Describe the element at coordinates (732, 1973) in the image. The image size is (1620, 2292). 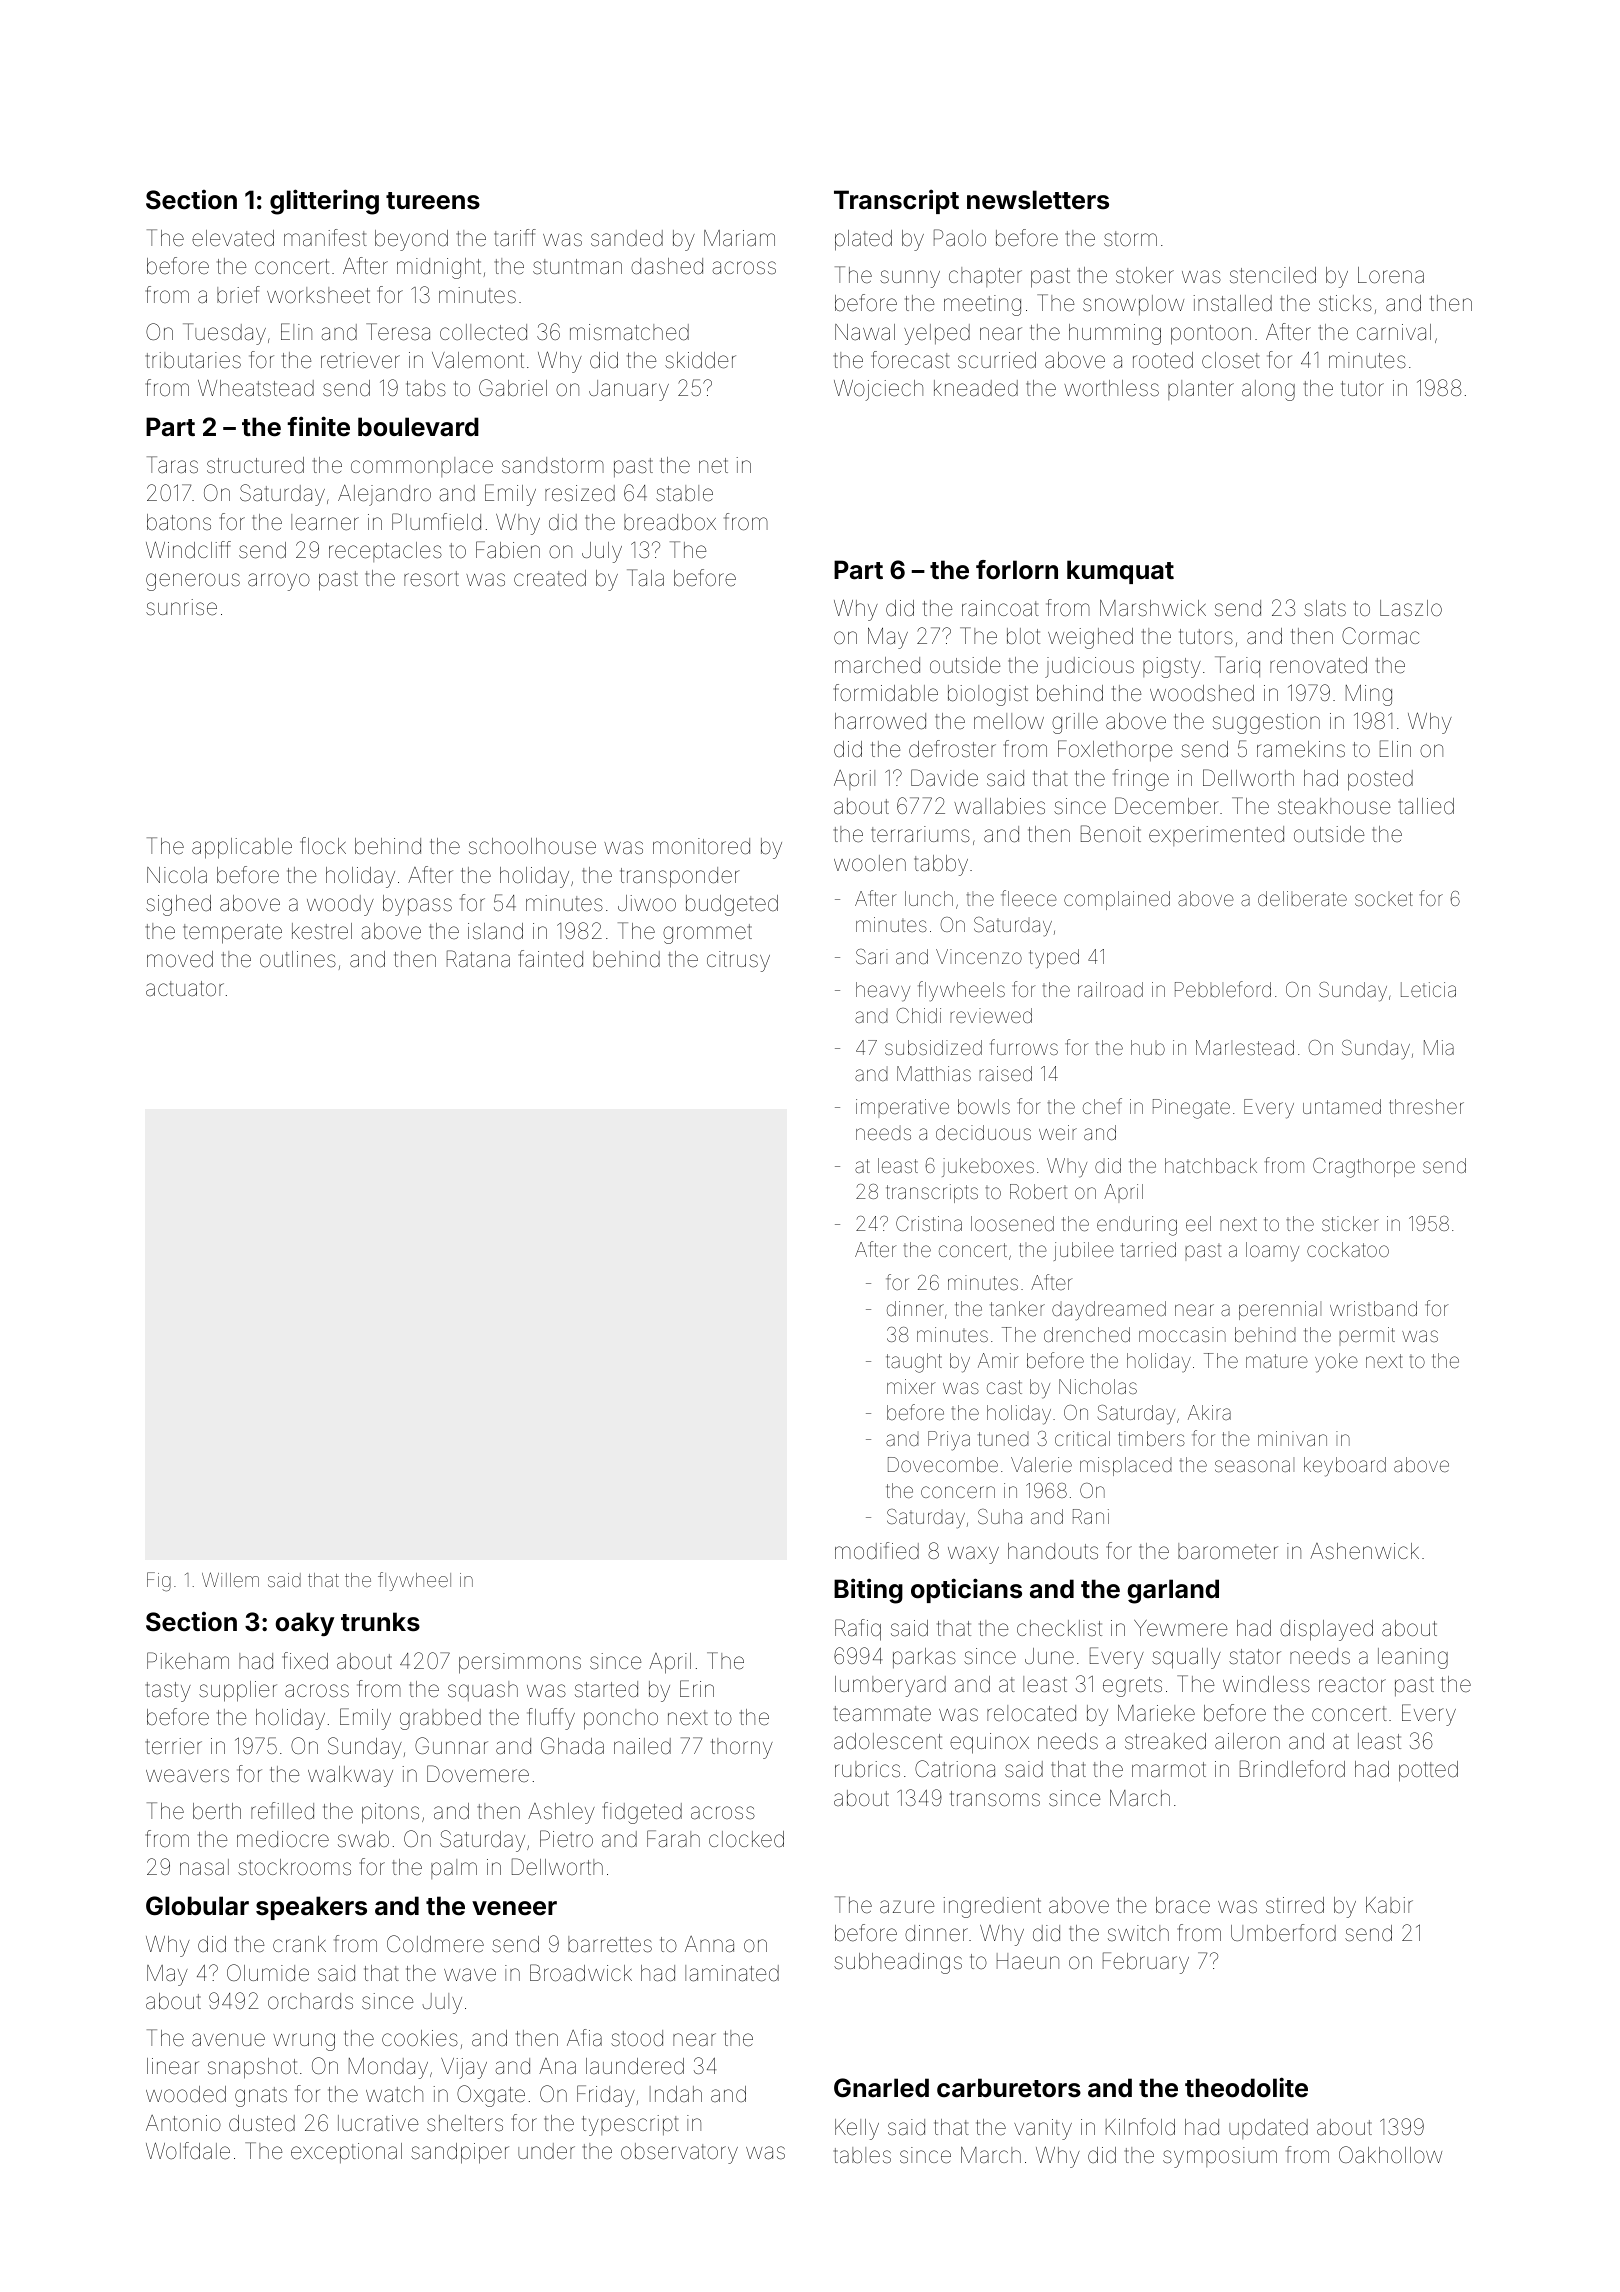
I see `laminated` at that location.
